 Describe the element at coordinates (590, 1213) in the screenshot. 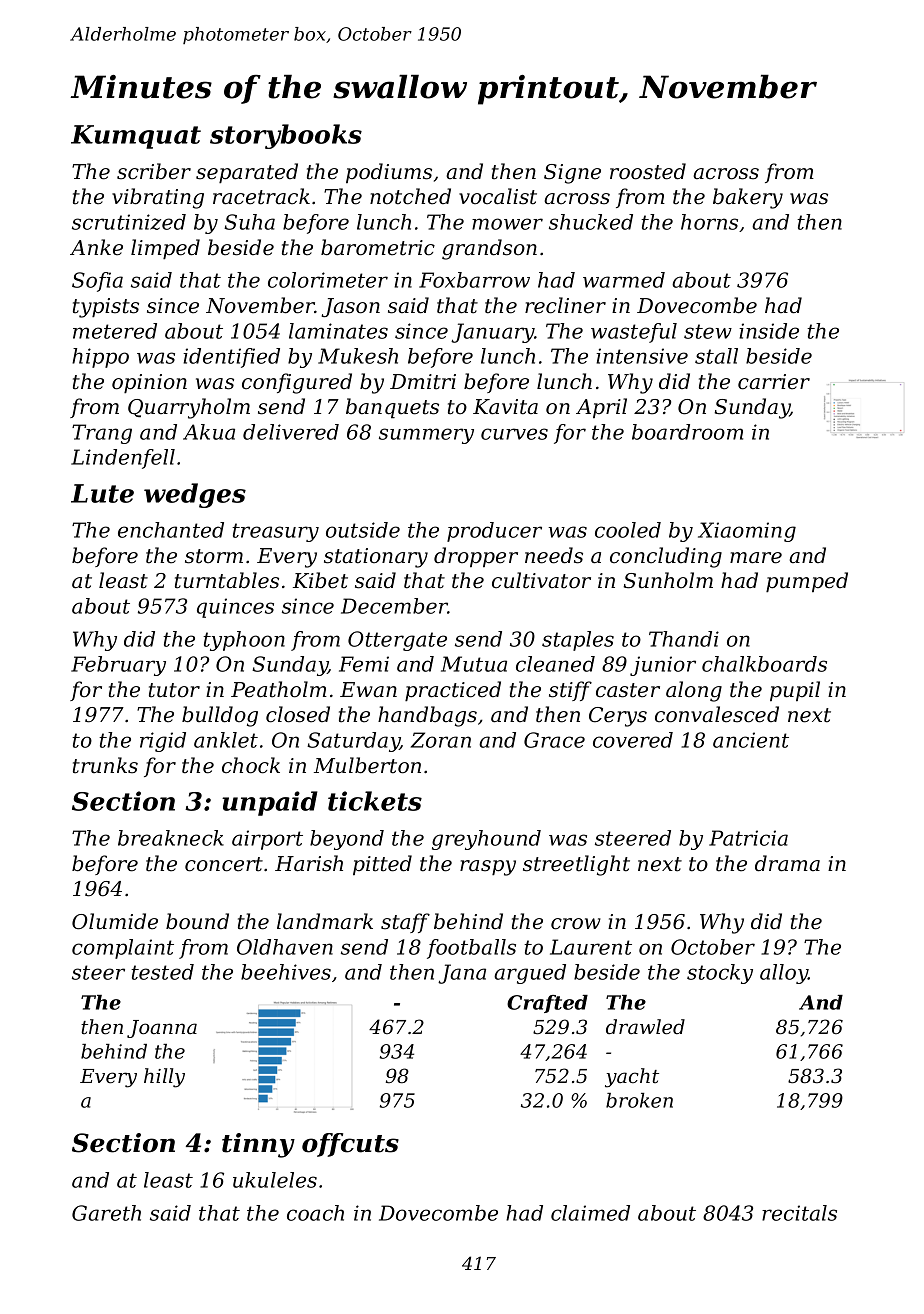

I see `claimed` at that location.
